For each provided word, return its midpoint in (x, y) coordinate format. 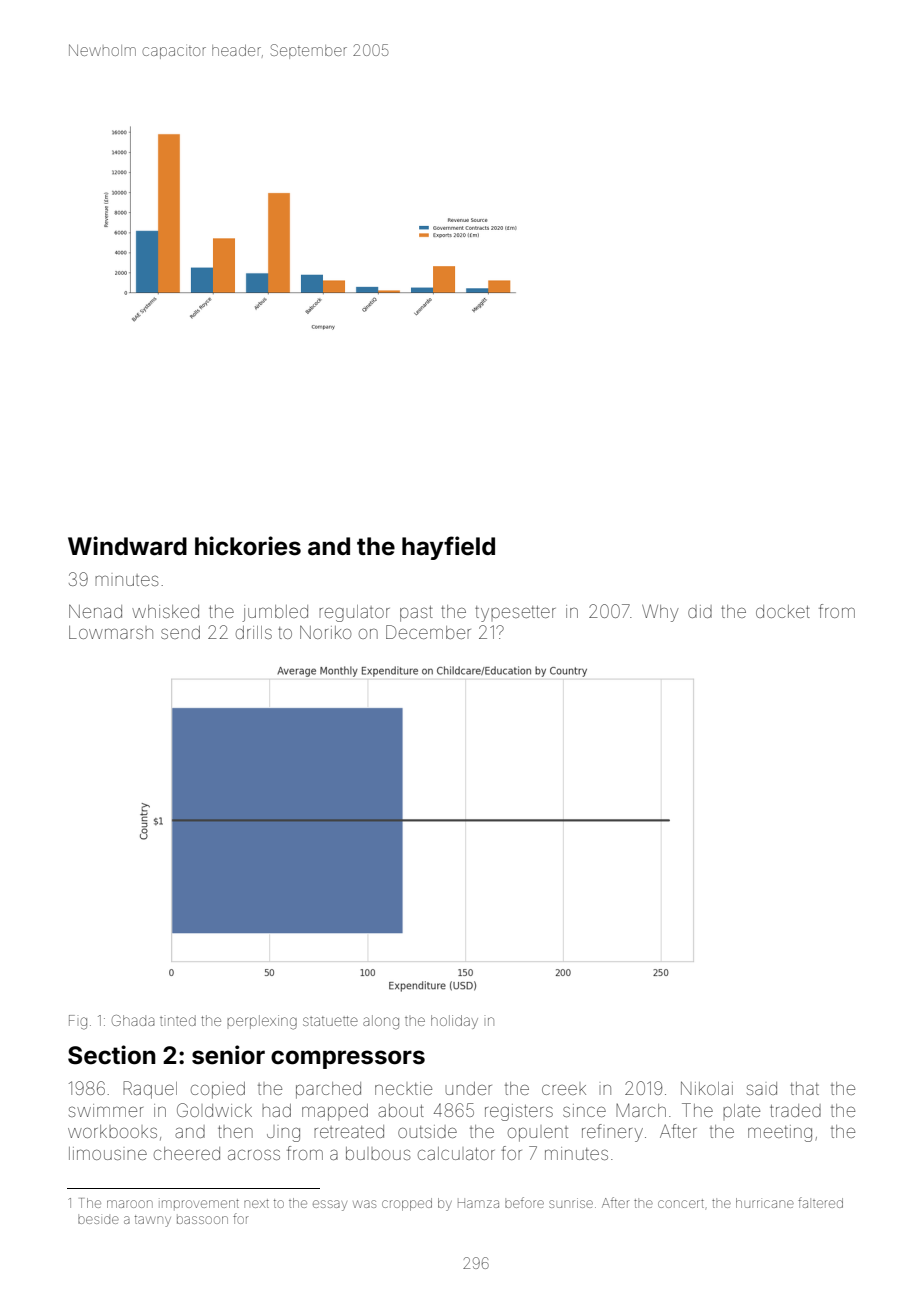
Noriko (325, 632)
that (804, 1088)
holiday (454, 1022)
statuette (330, 1021)
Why (660, 613)
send (180, 632)
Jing (283, 1134)
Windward (127, 546)
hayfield (448, 548)
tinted (178, 1020)
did (700, 611)
